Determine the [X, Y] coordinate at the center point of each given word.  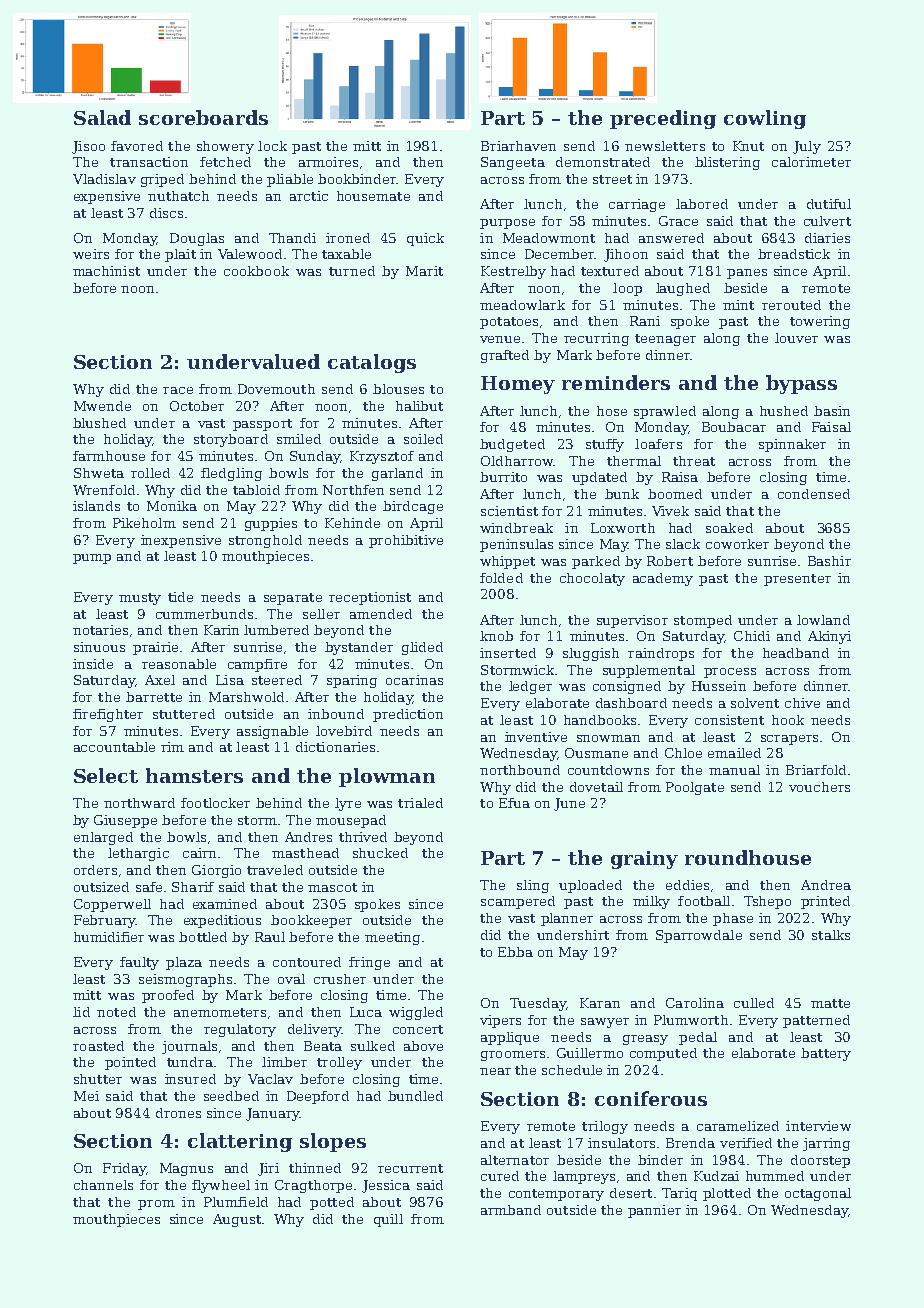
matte [830, 1003]
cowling [765, 119]
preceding [663, 119]
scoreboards [203, 117]
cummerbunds [204, 614]
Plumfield [236, 1202]
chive [802, 703]
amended [381, 614]
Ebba [515, 952]
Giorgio [216, 871]
